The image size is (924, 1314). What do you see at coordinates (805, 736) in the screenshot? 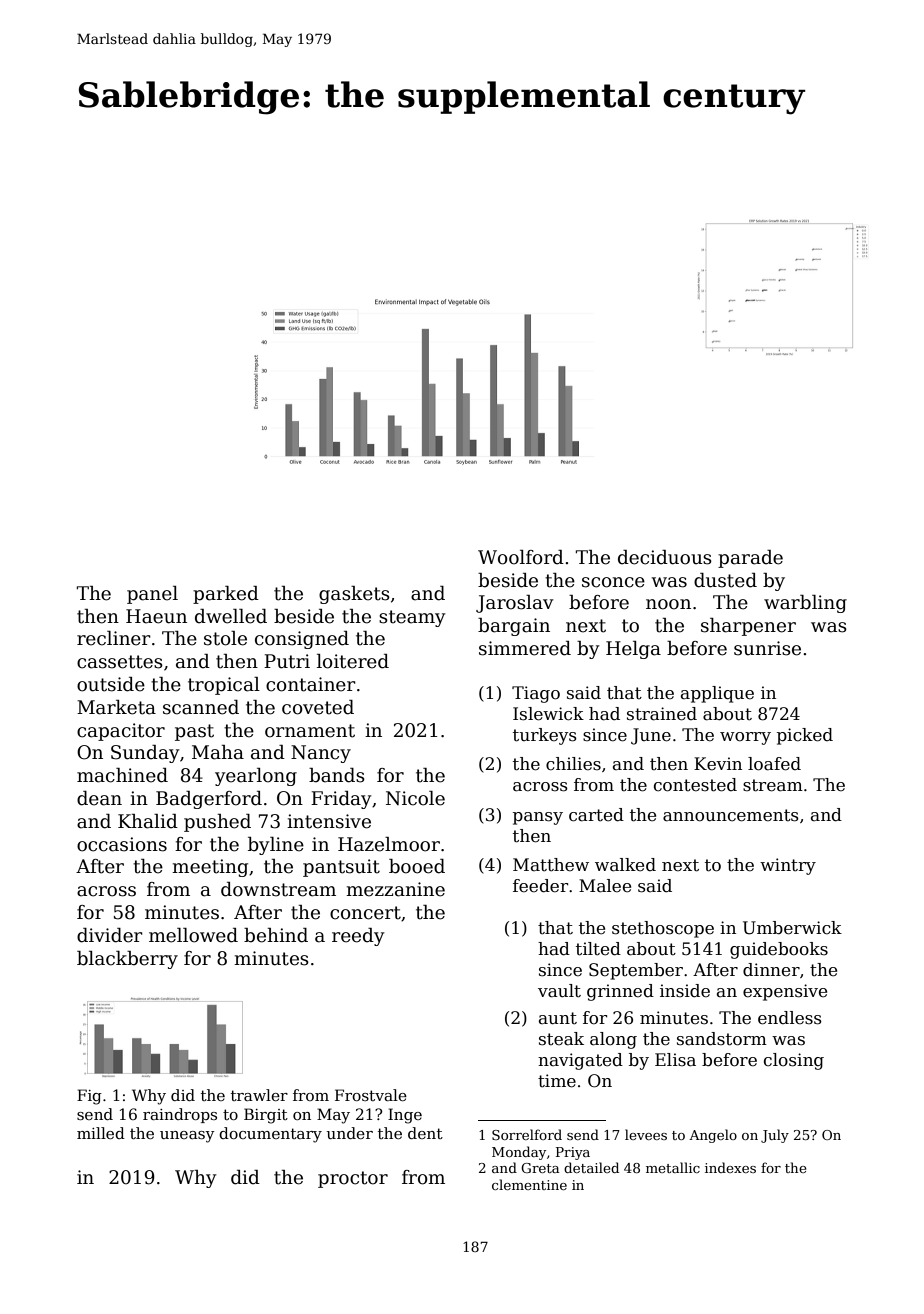
I see `picked` at bounding box center [805, 736].
